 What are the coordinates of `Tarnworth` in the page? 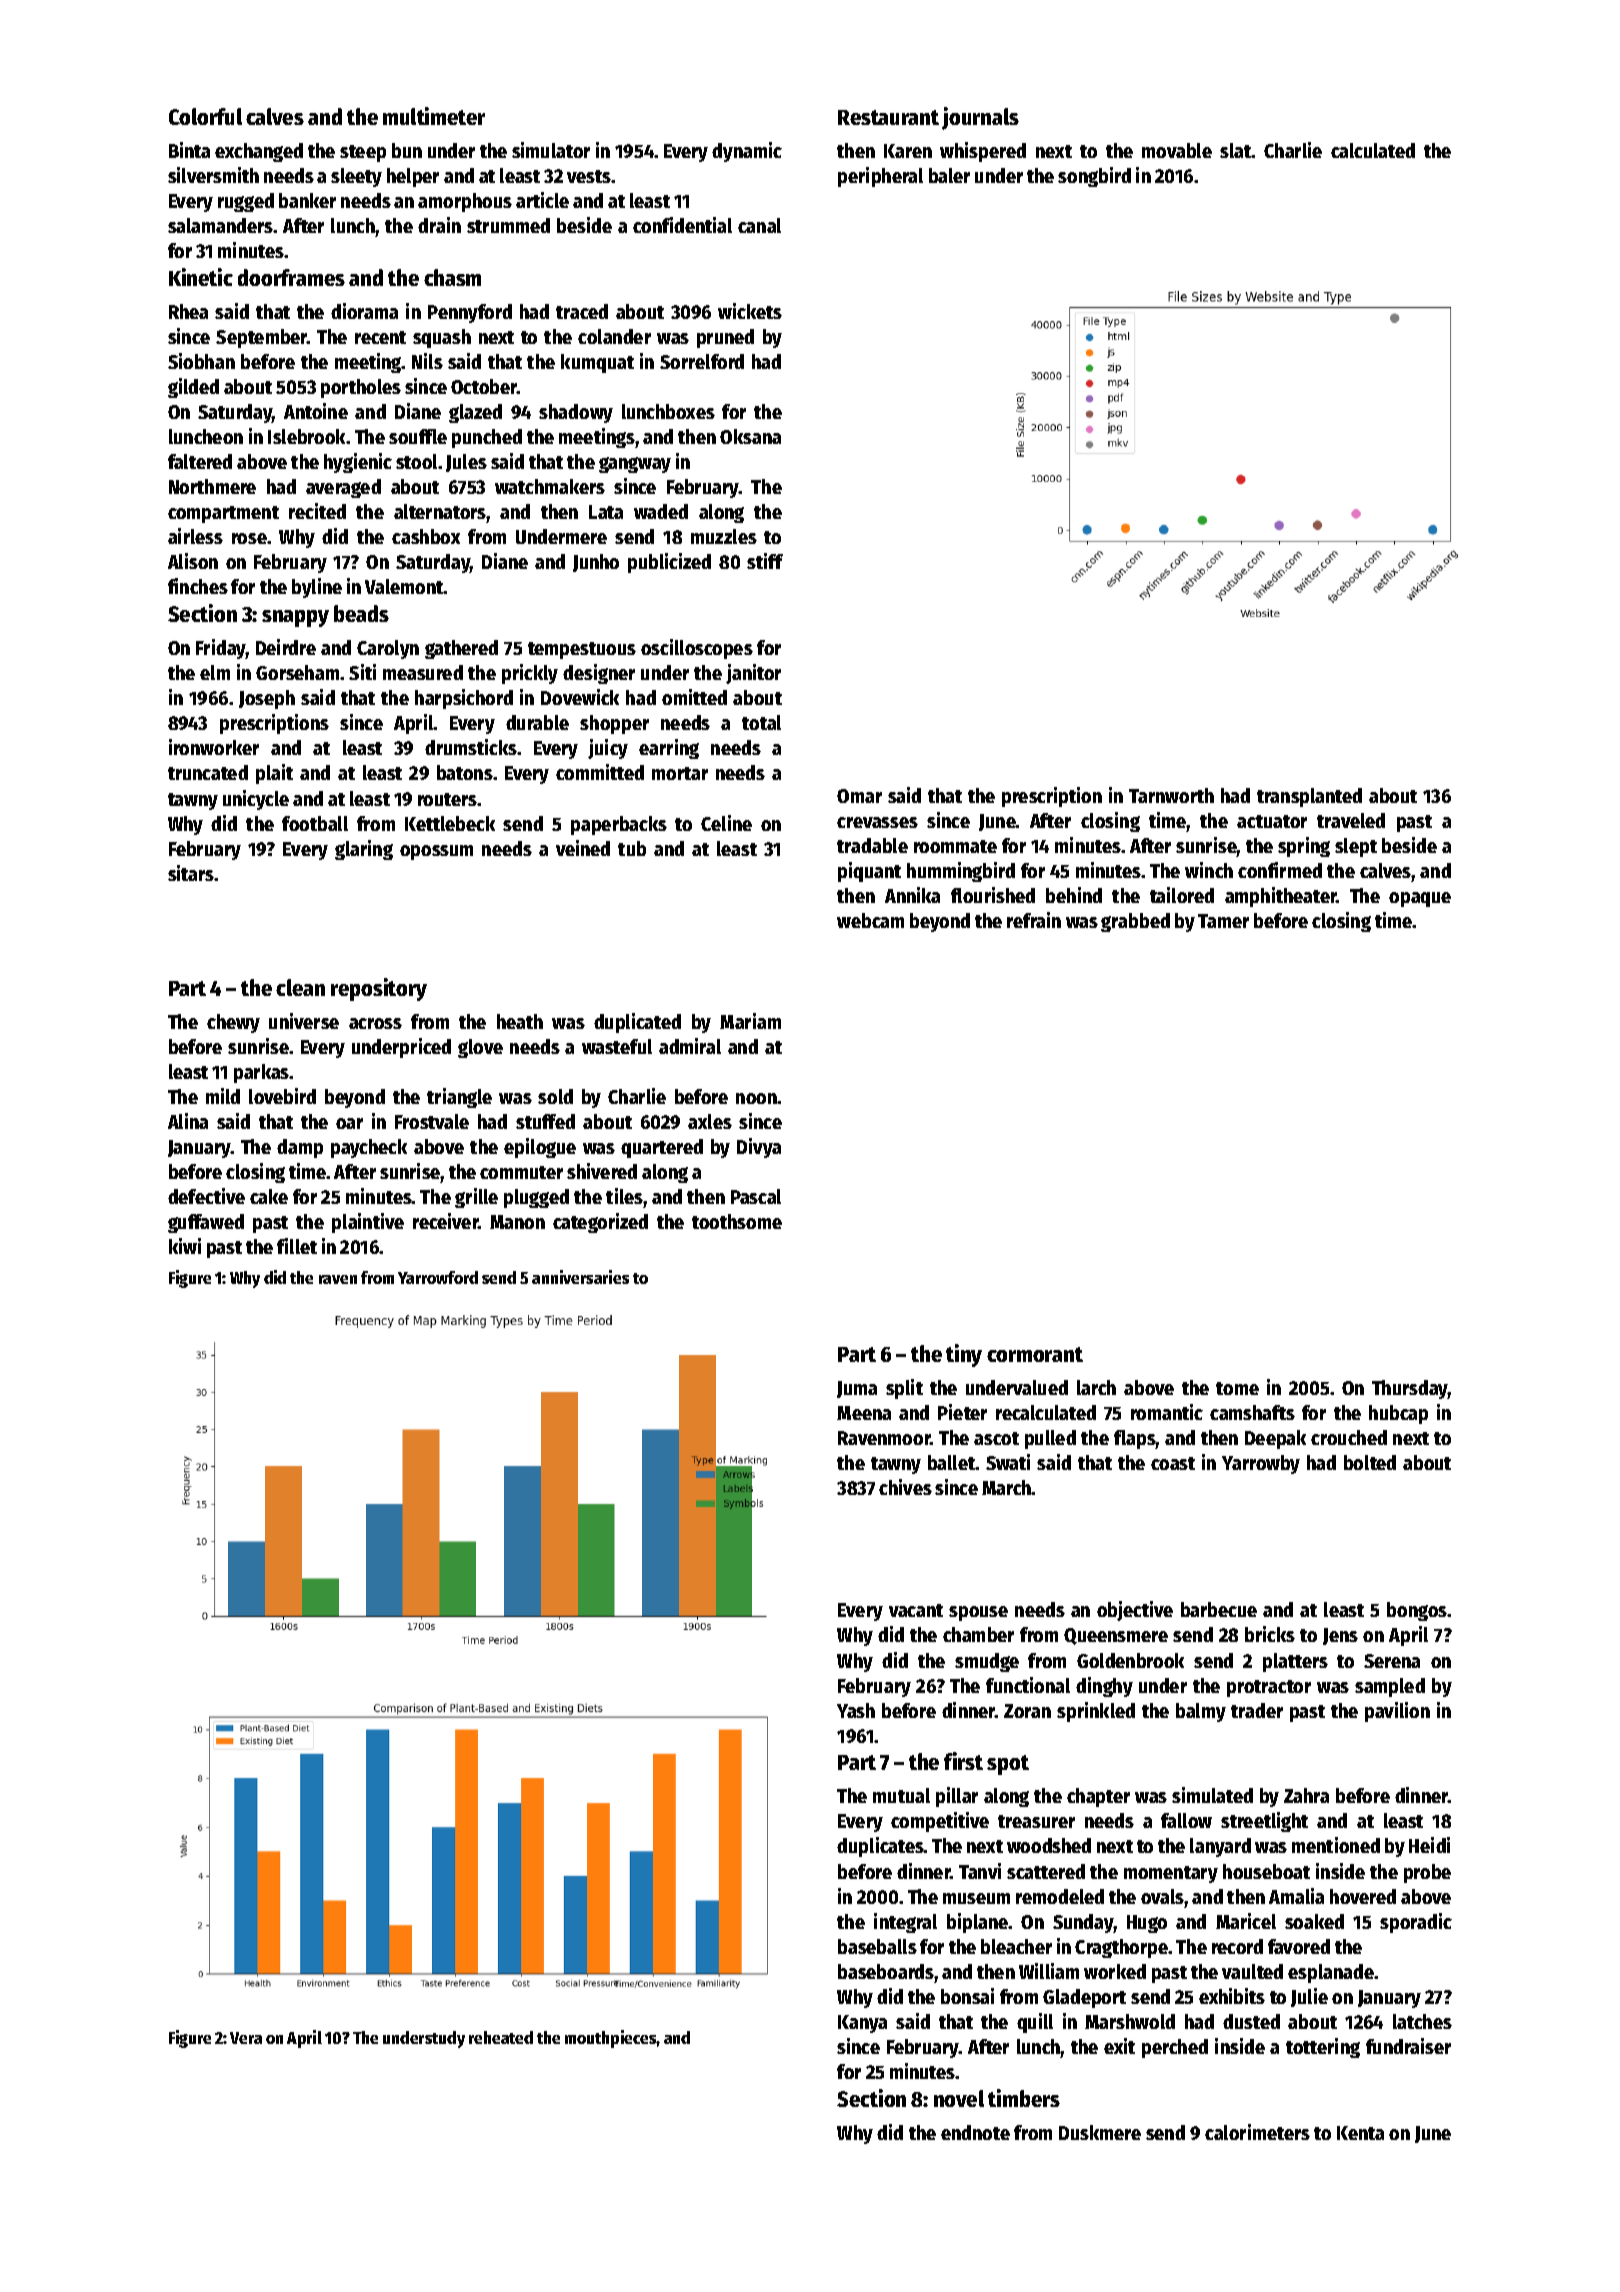 It's located at (1171, 795).
